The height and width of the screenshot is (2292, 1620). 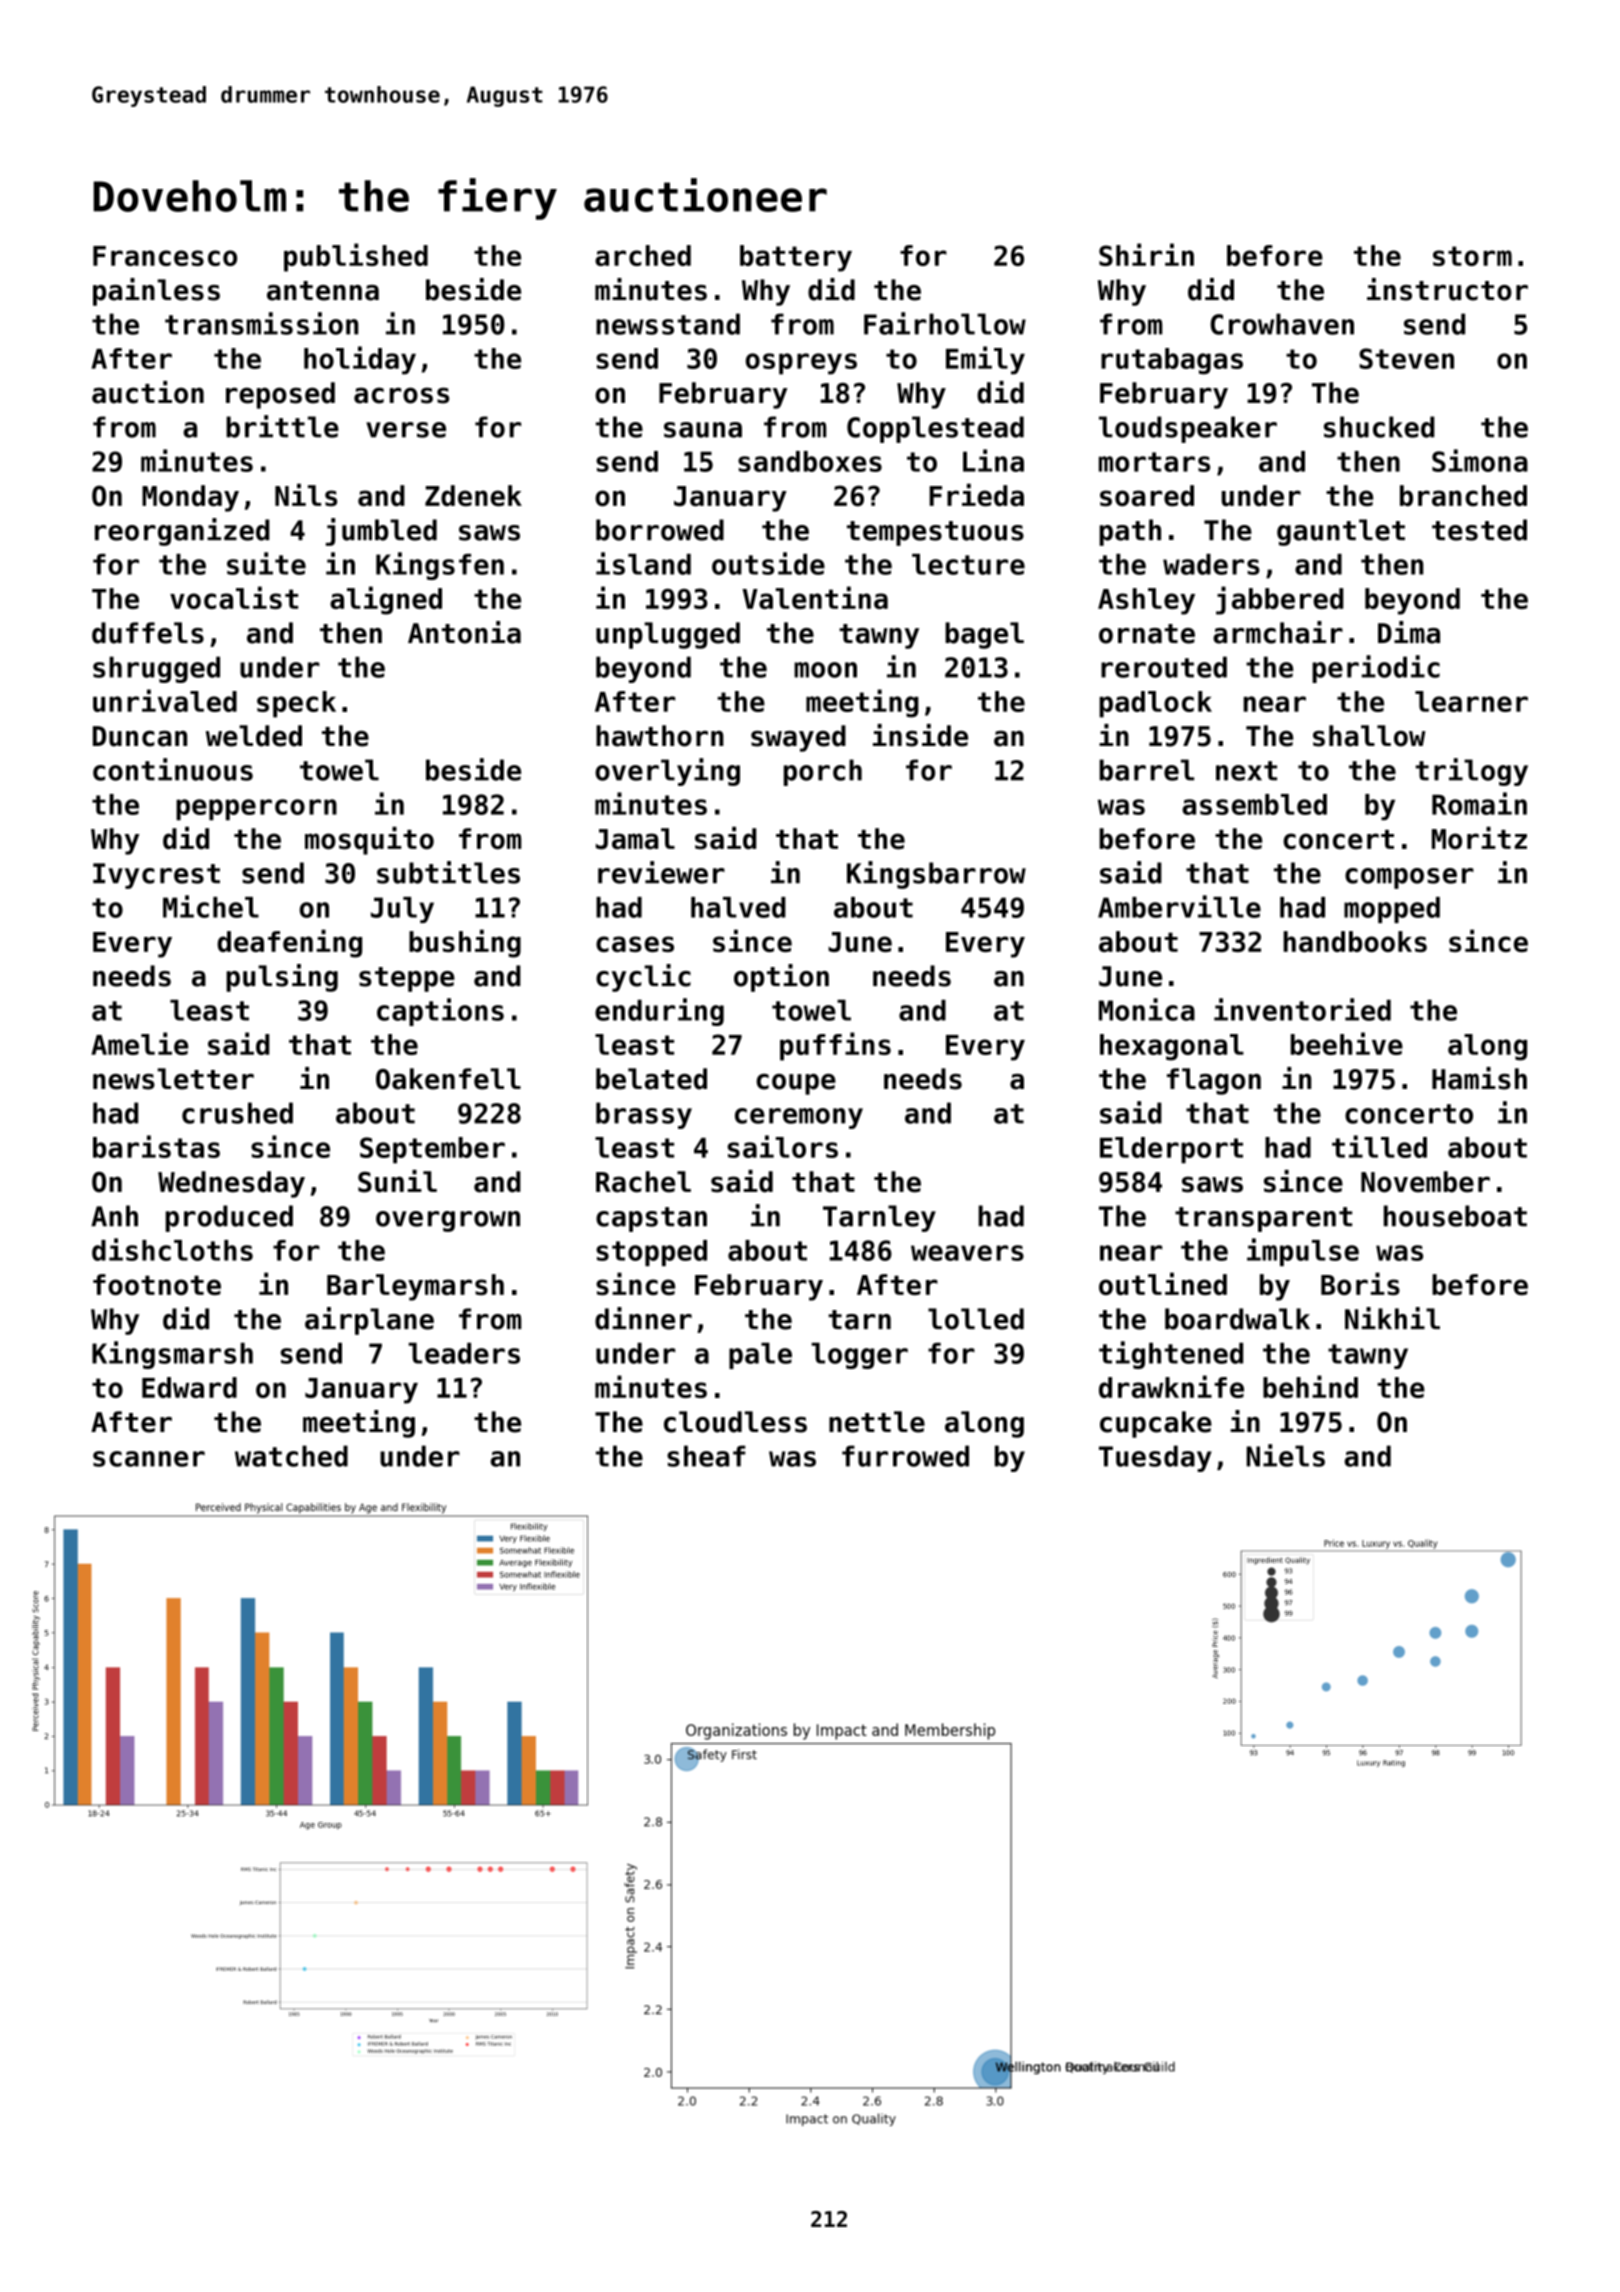 I want to click on puffins, so click(x=835, y=1046).
